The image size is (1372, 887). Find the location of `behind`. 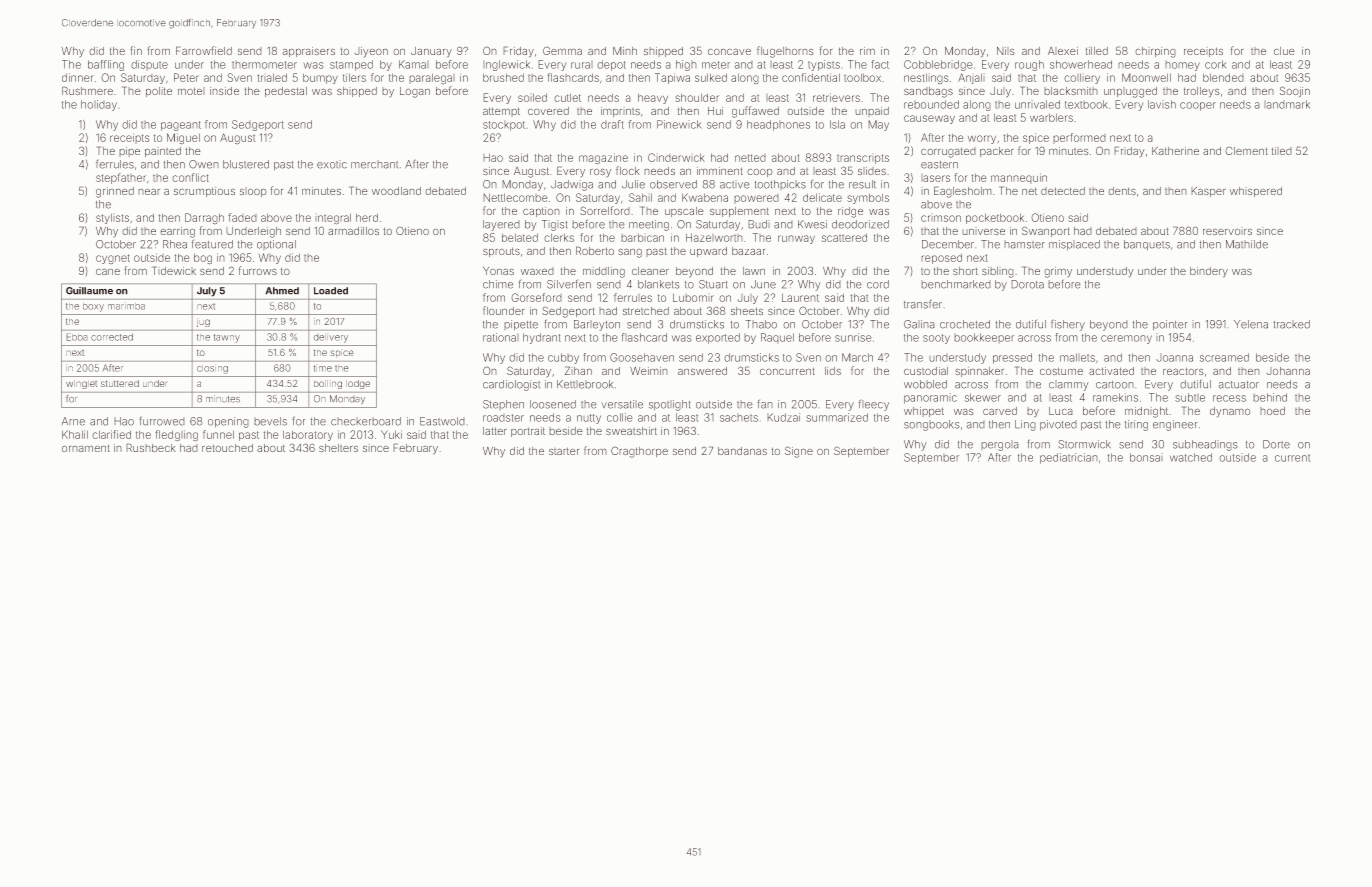

behind is located at coordinates (1270, 397).
